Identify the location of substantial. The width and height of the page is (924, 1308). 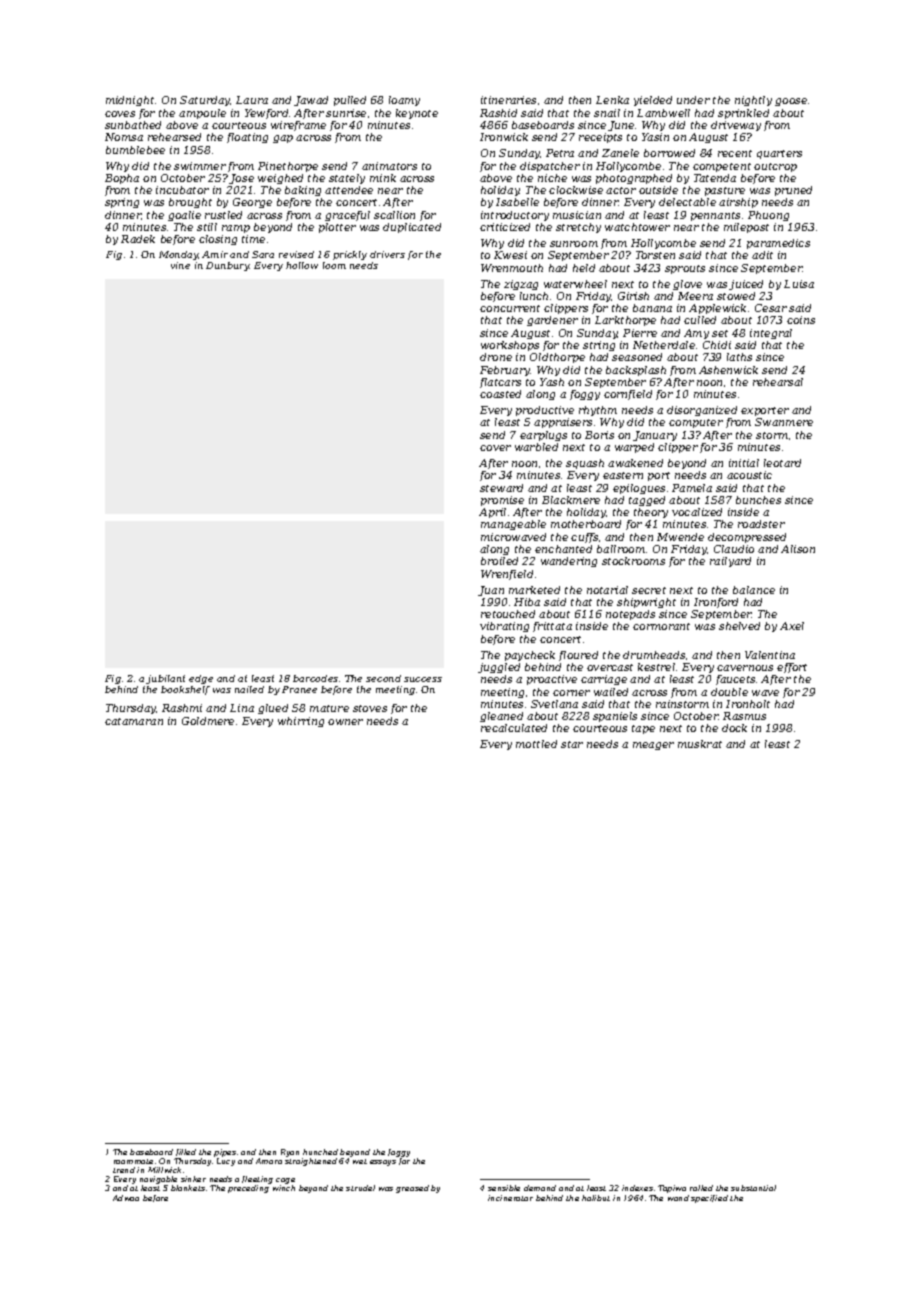
(753, 1188).
